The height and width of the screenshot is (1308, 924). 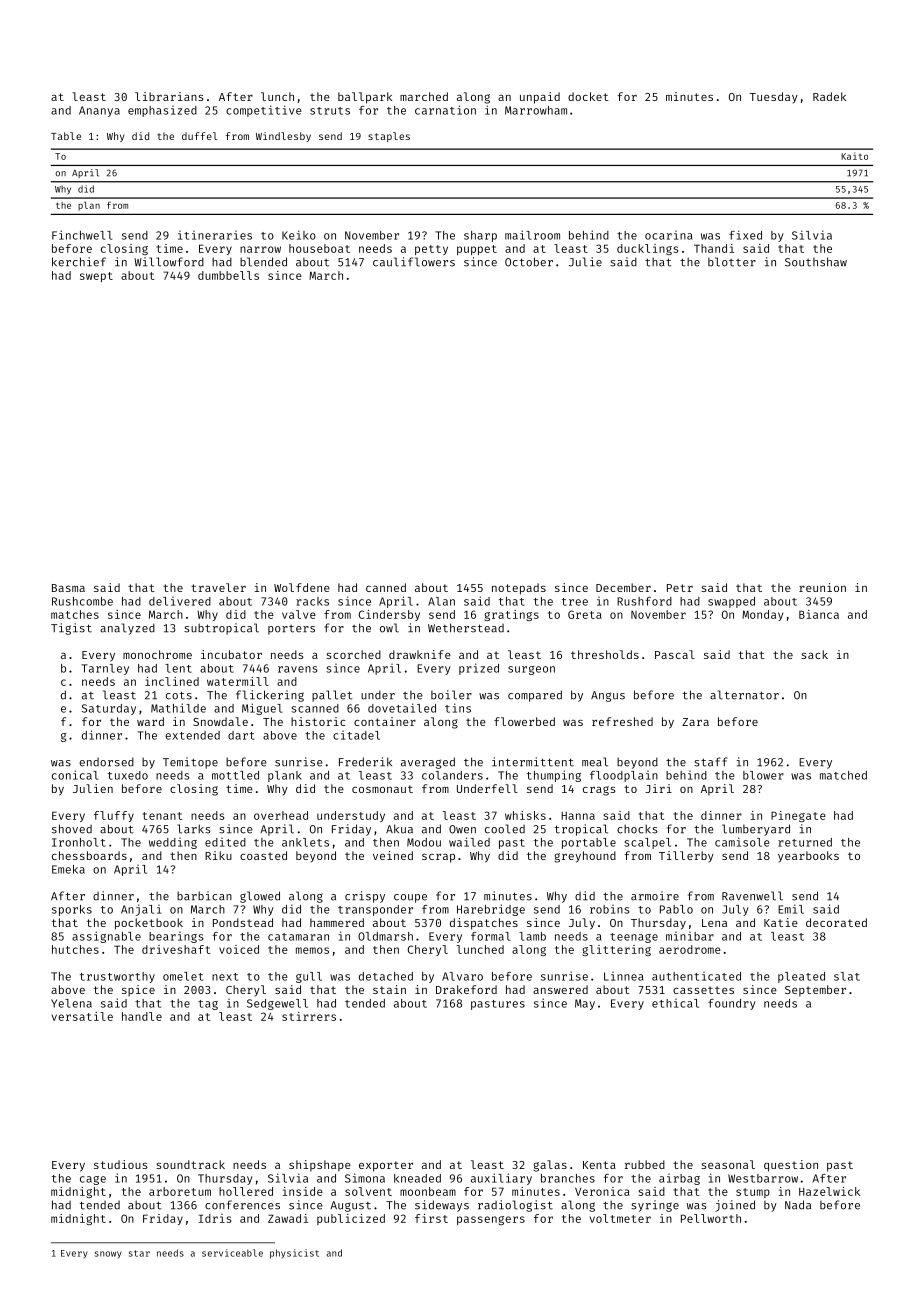 What do you see at coordinates (441, 601) in the screenshot?
I see `Alan` at bounding box center [441, 601].
